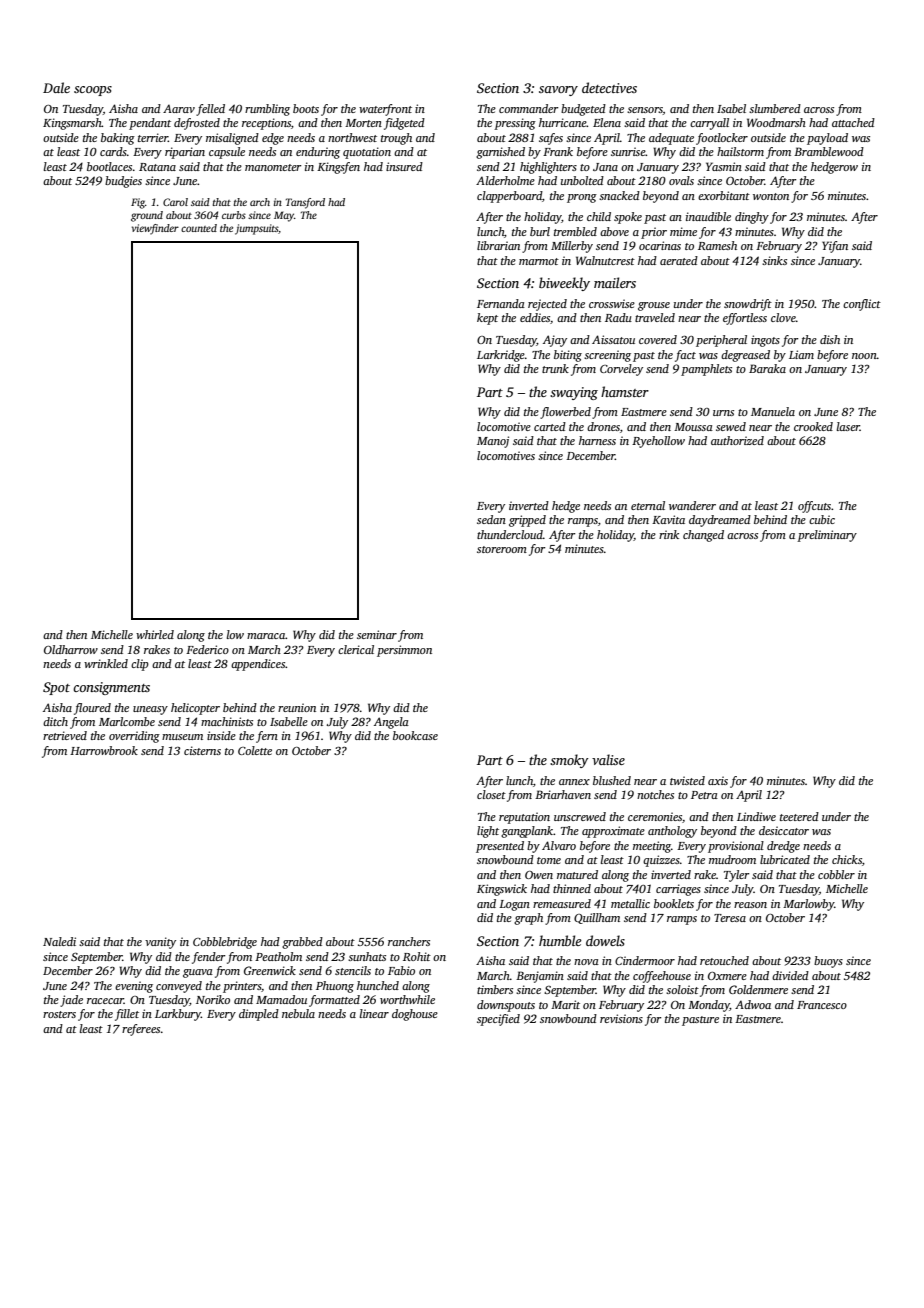 The height and width of the image is (1308, 924). I want to click on whirled, so click(155, 634).
